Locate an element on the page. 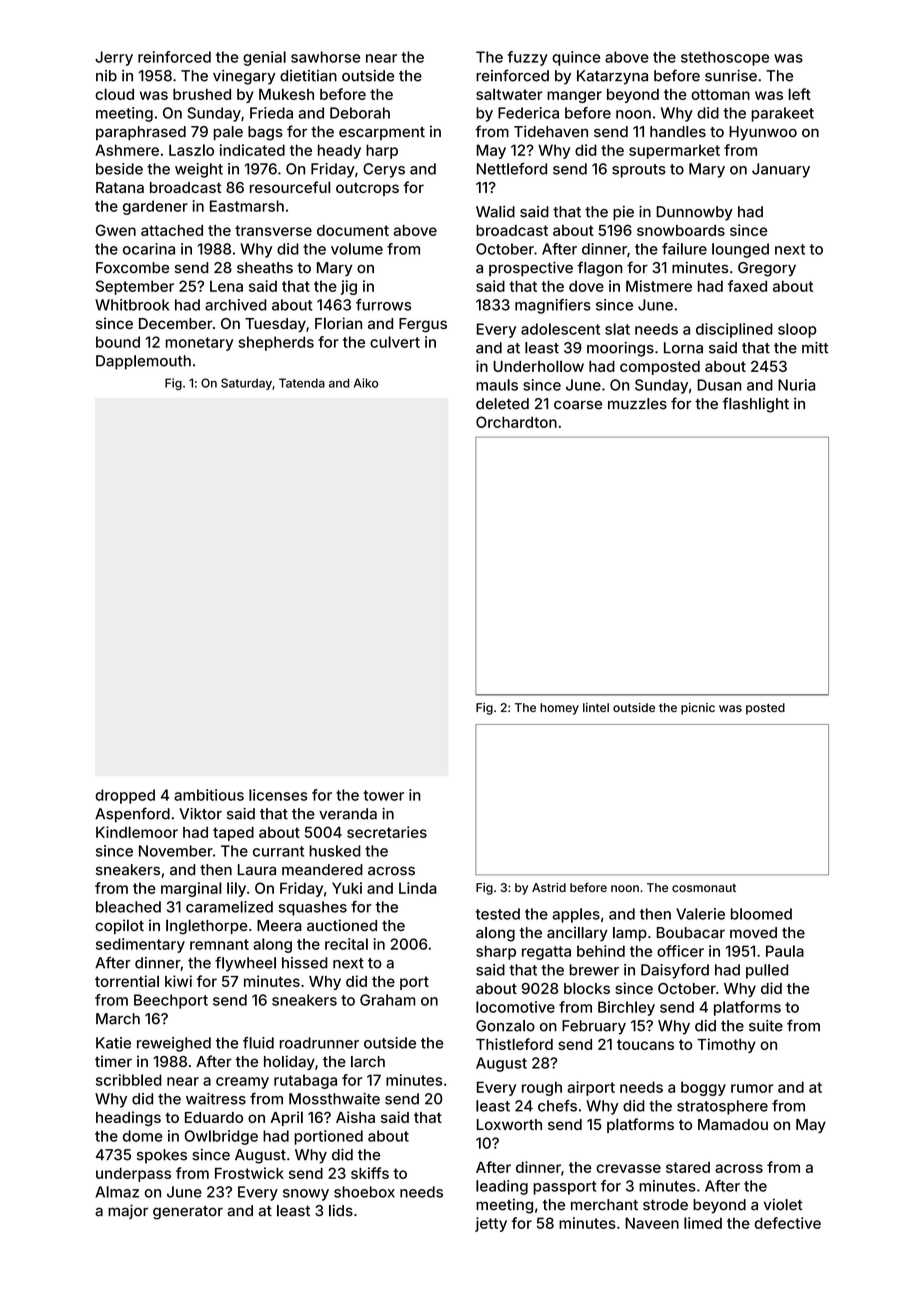 Image resolution: width=924 pixels, height=1308 pixels. apples is located at coordinates (576, 915).
